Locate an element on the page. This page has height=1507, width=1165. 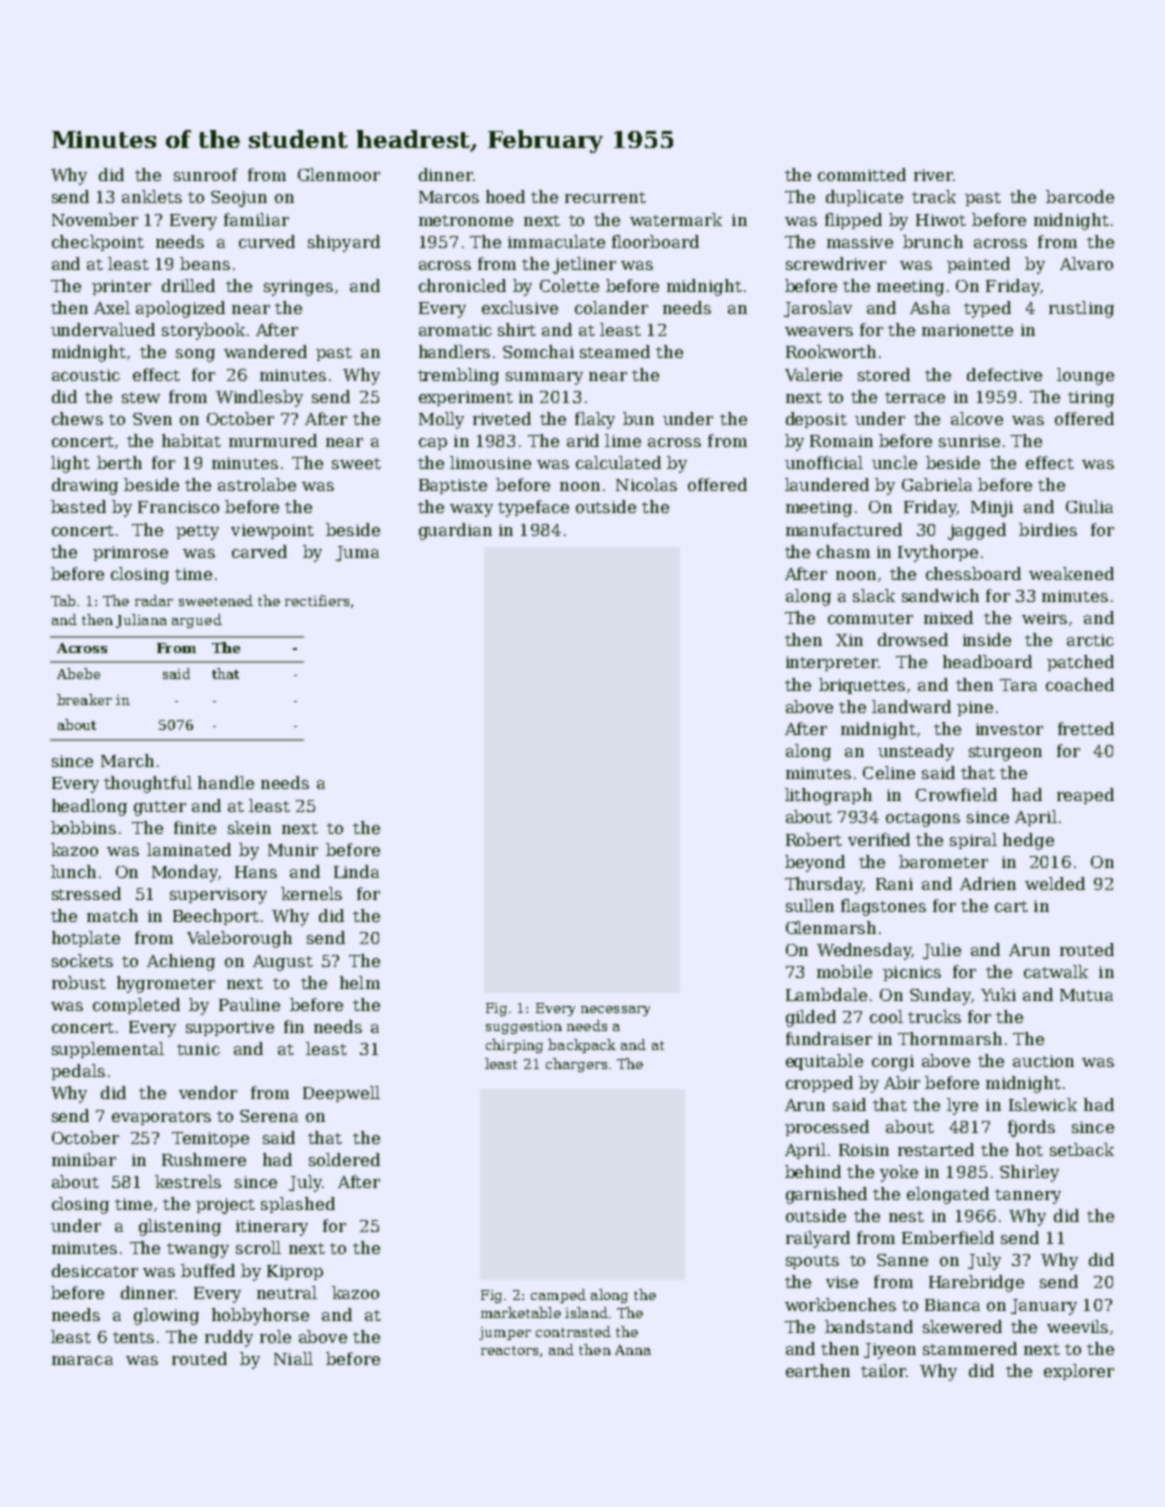
anklets is located at coordinates (152, 196).
